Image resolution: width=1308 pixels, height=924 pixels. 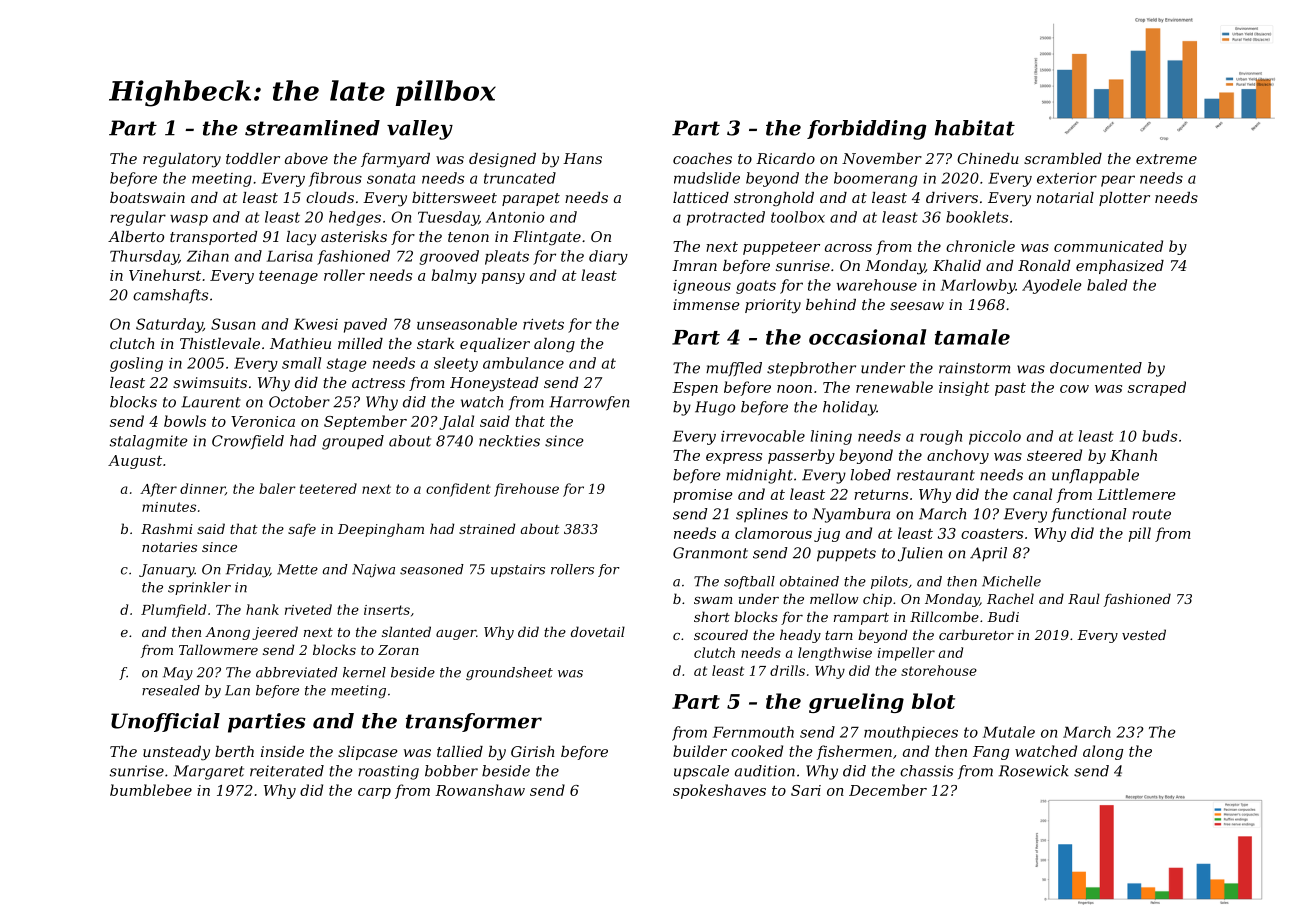 I want to click on carp, so click(x=374, y=793).
